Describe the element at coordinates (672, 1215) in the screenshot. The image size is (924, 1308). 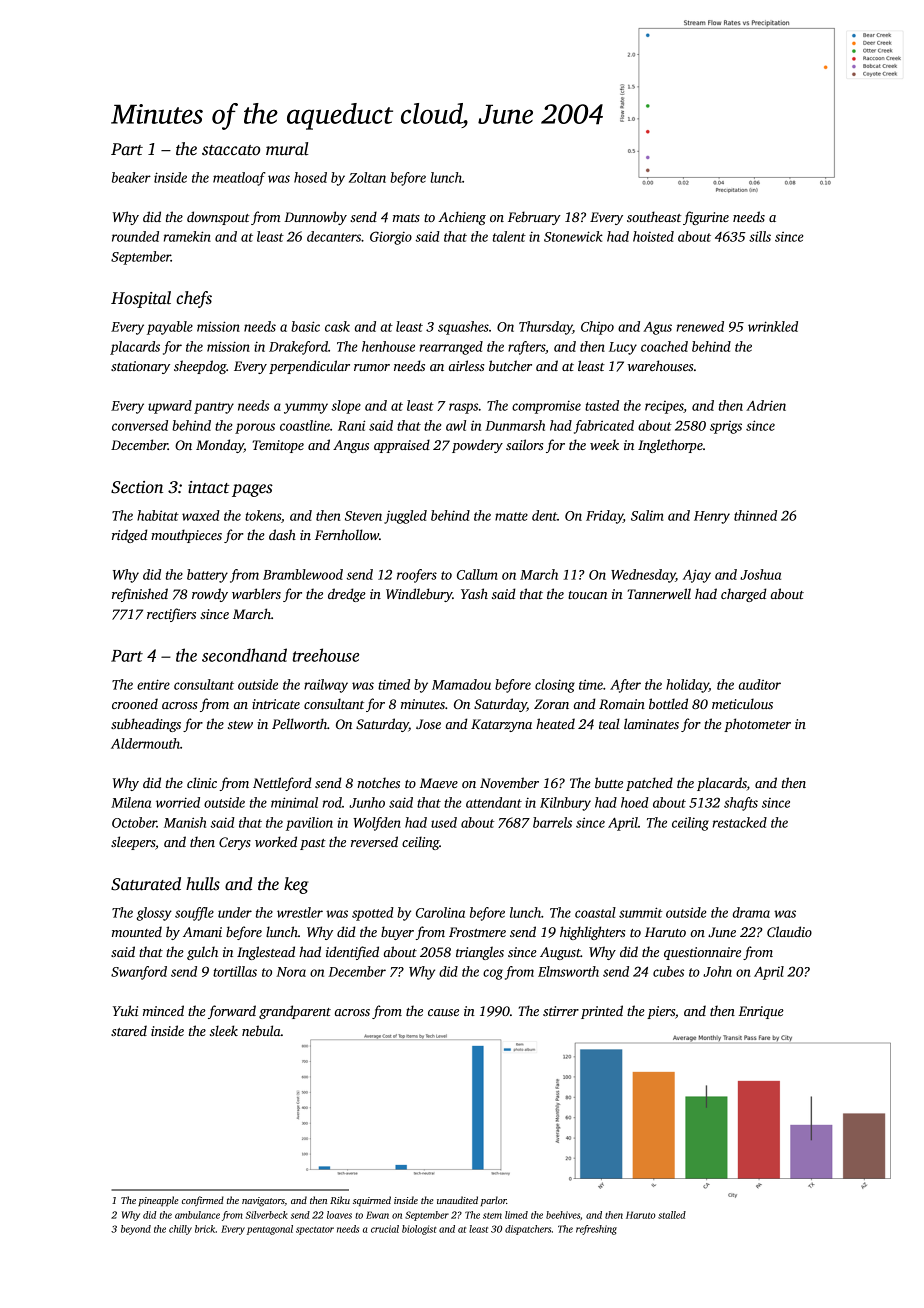
I see `stalled` at that location.
